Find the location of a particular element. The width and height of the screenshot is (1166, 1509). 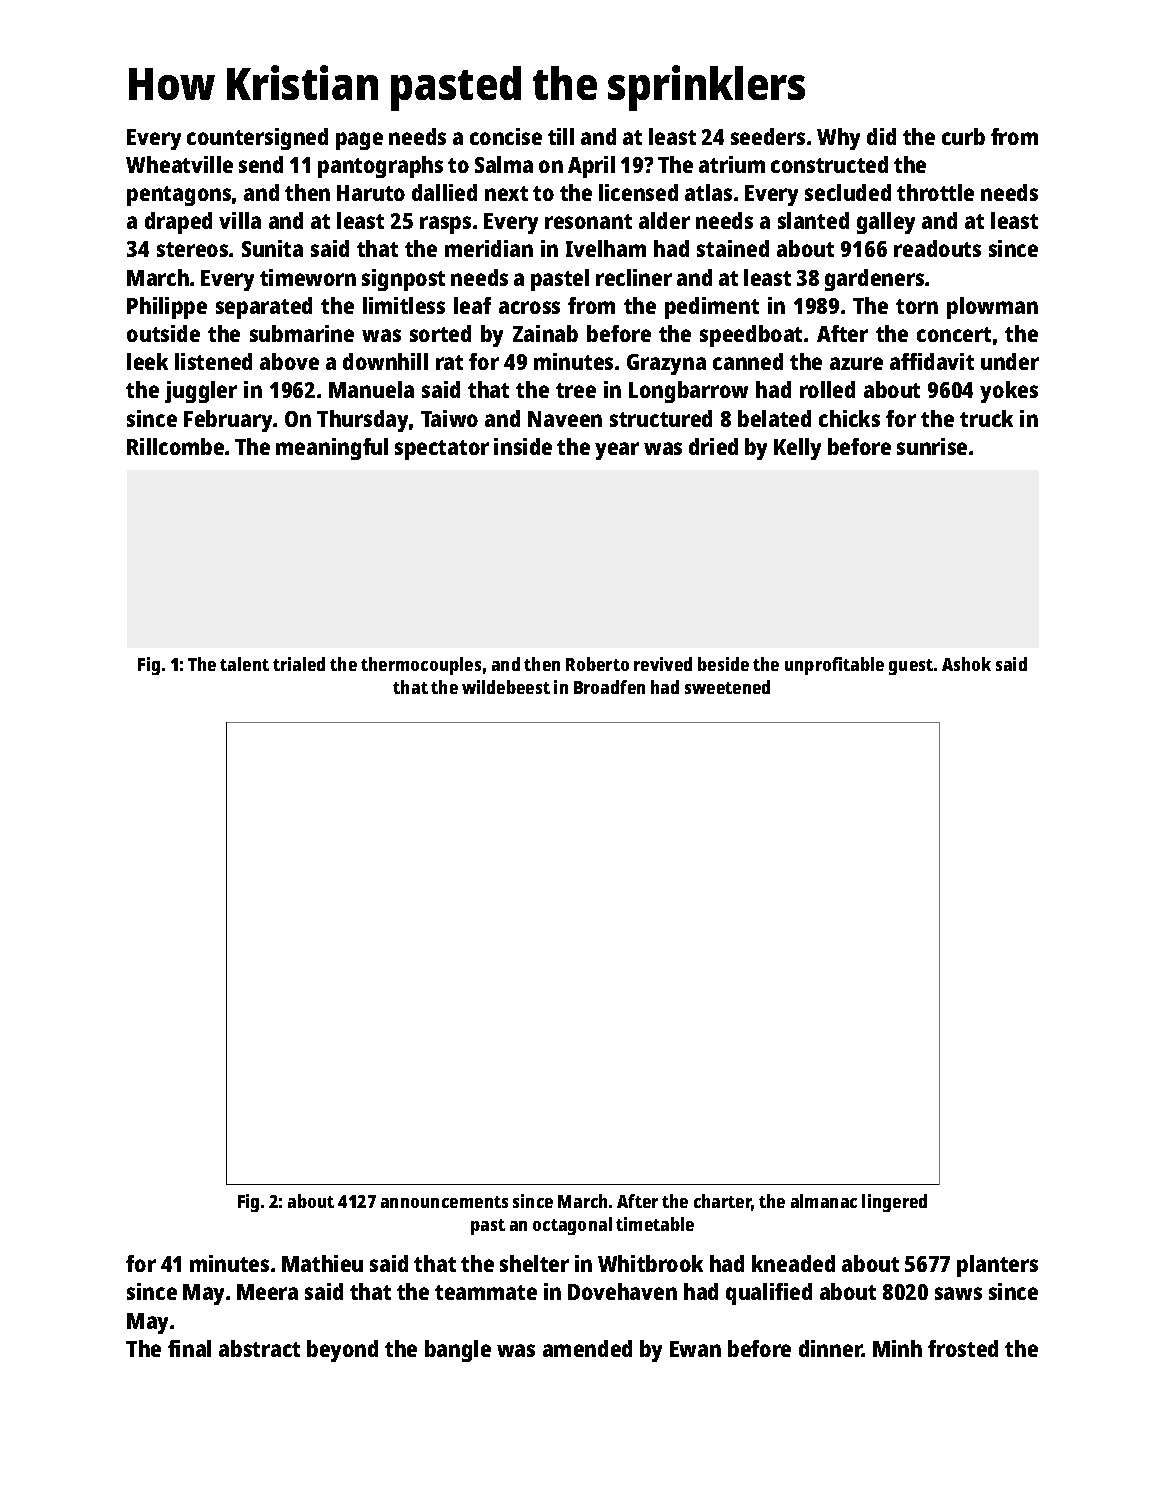

announcements is located at coordinates (444, 1202).
